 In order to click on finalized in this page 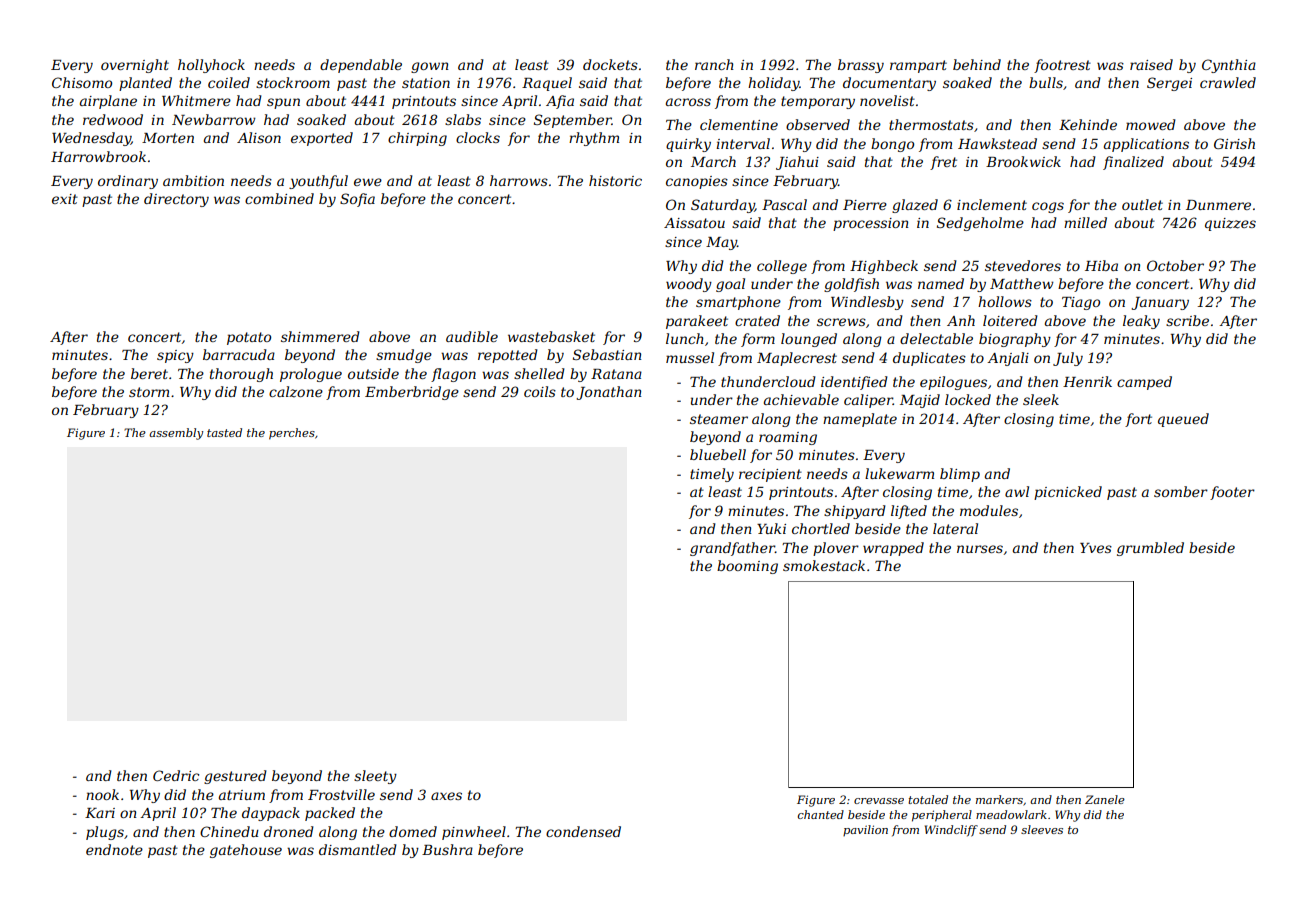, I will do `click(1133, 163)`.
